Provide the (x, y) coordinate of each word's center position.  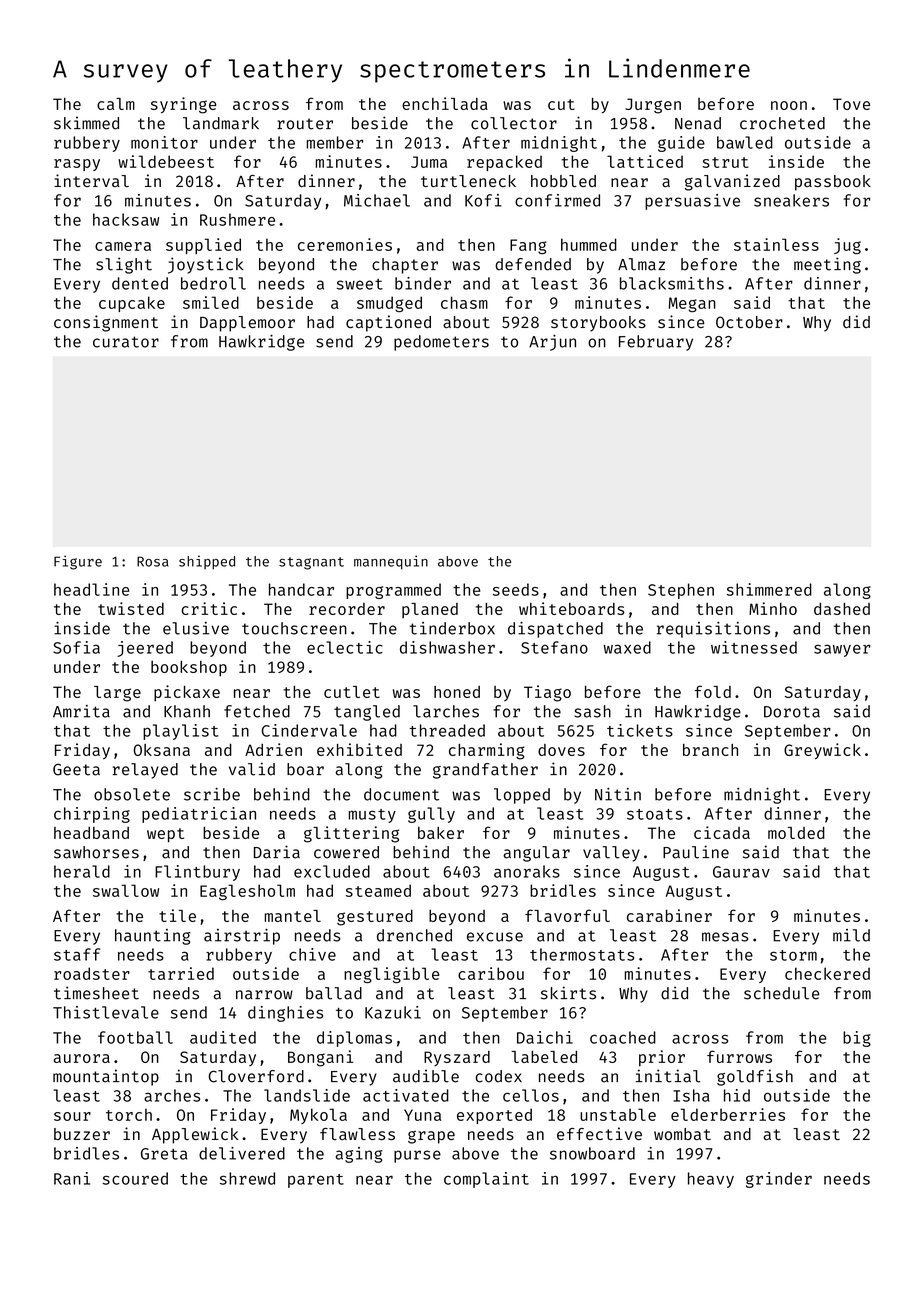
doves (561, 750)
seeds (516, 589)
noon (789, 105)
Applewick (195, 1135)
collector (514, 123)
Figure (78, 562)
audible (426, 1076)
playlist (181, 732)
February (656, 343)
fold (713, 691)
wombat (682, 1134)
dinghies (285, 1014)
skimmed (86, 123)
